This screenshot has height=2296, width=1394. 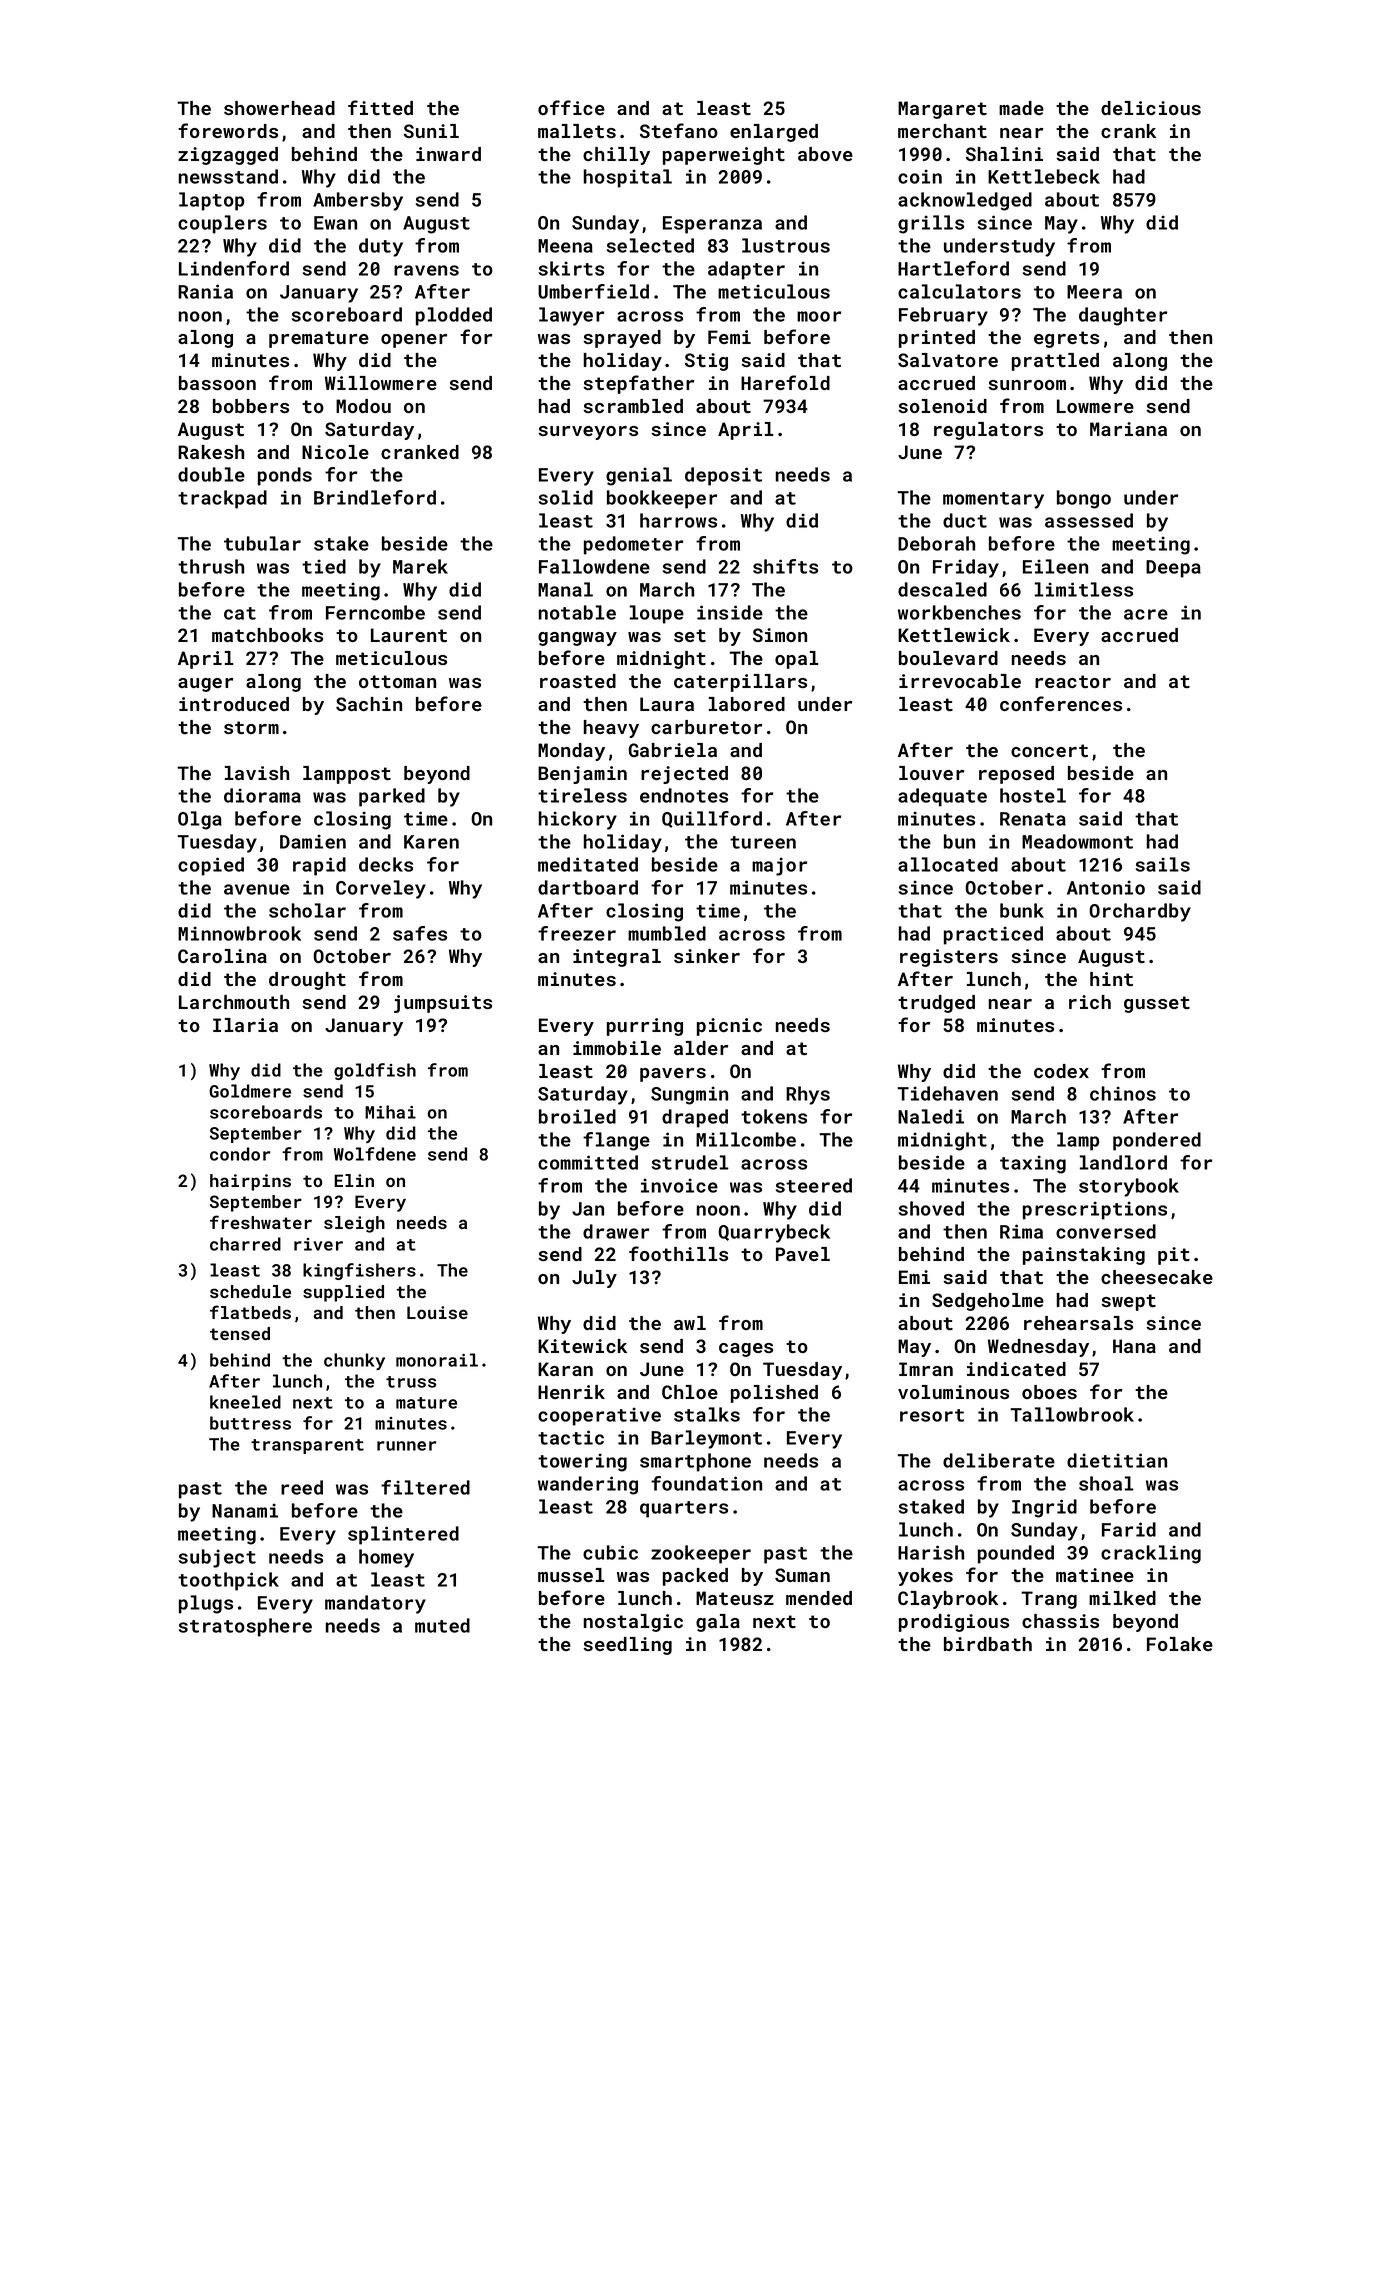 What do you see at coordinates (627, 1646) in the screenshot?
I see `seedling` at bounding box center [627, 1646].
